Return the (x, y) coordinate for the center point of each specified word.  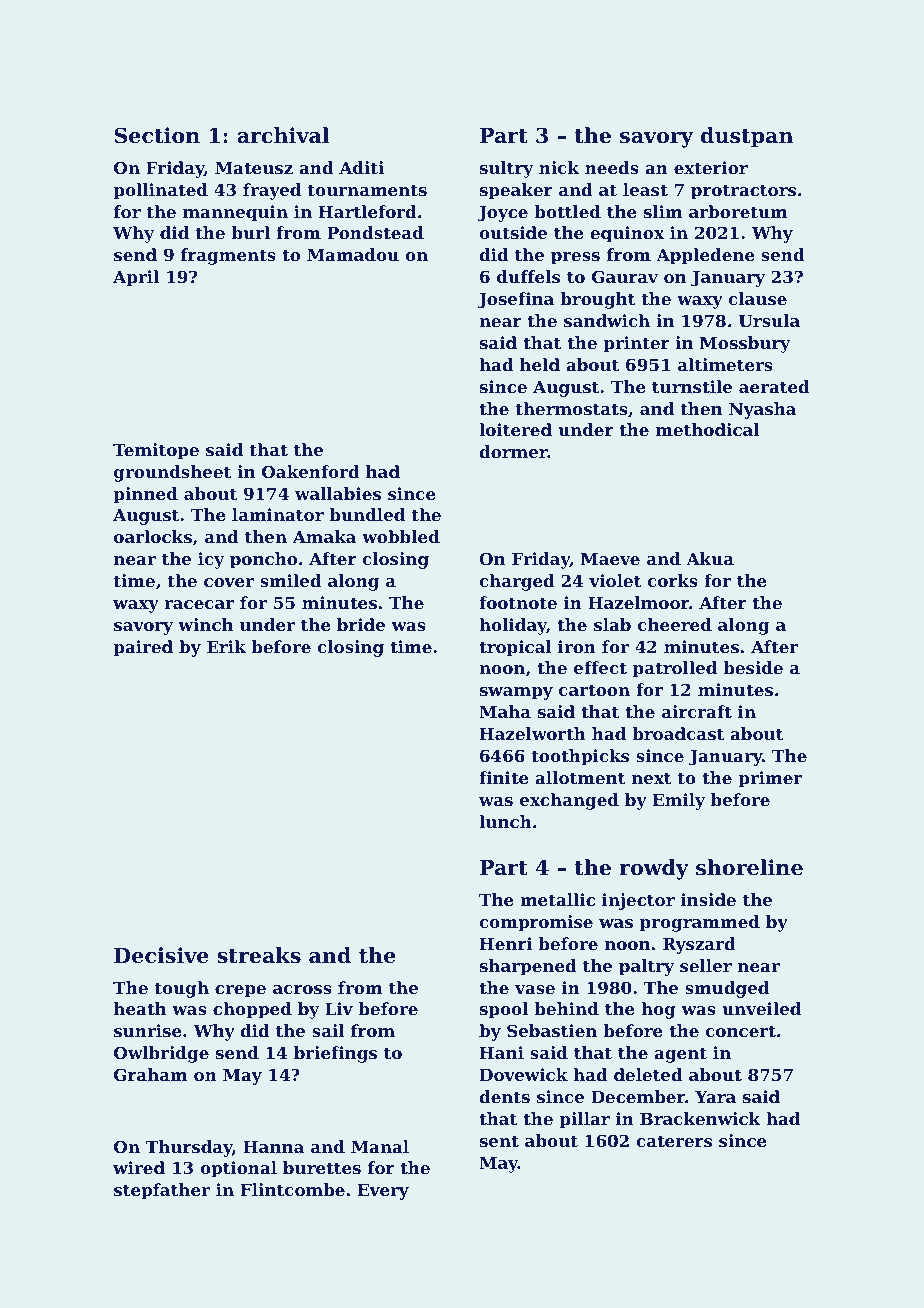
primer (770, 779)
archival (283, 135)
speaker (516, 191)
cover (229, 582)
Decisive (161, 955)
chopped (252, 1010)
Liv (339, 1008)
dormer (513, 451)
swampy (516, 693)
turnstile (692, 386)
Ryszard (699, 945)
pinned (146, 495)
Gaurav (625, 276)
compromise (536, 923)
